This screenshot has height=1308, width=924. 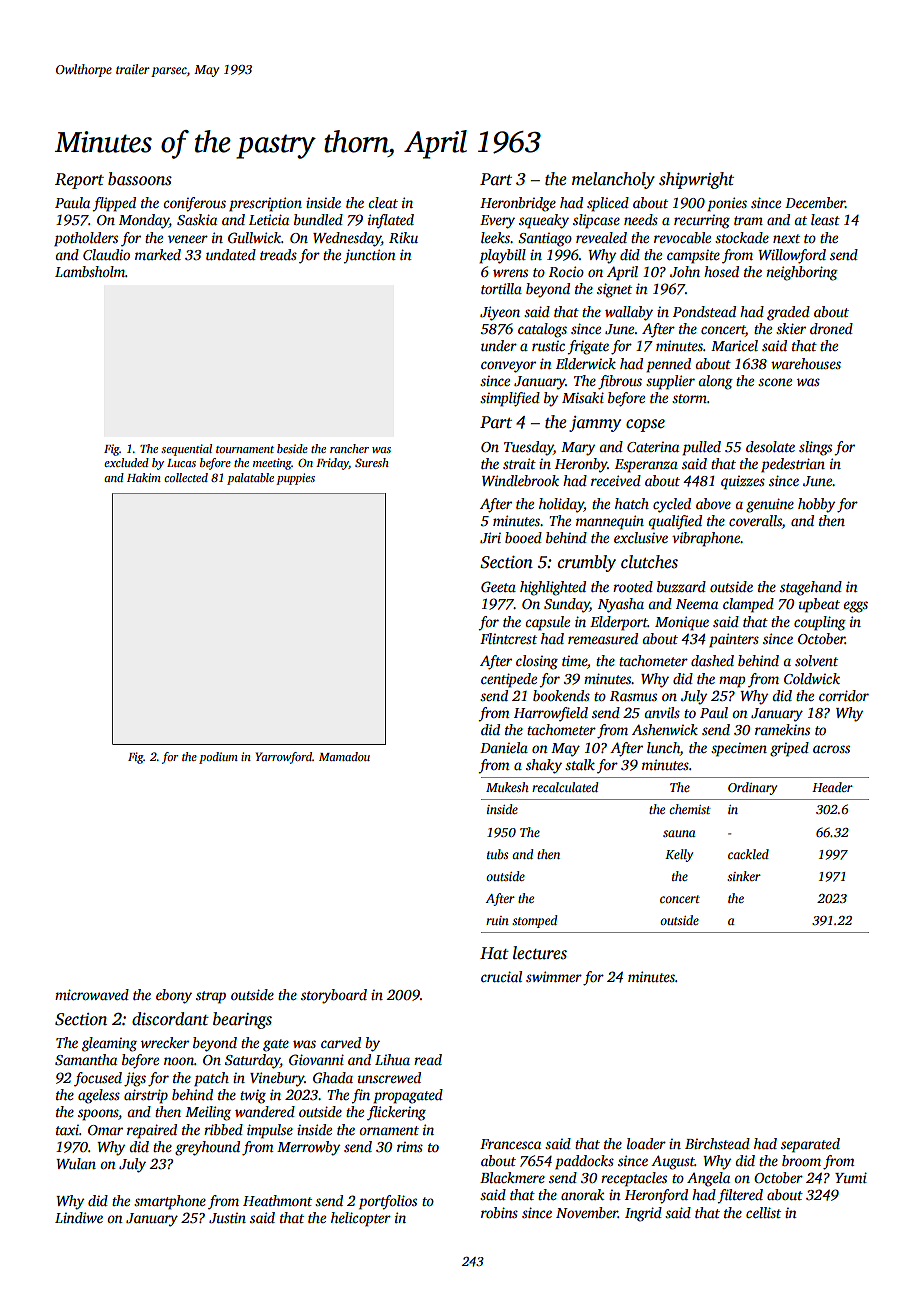 What do you see at coordinates (67, 1130) in the screenshot?
I see `taxi` at bounding box center [67, 1130].
